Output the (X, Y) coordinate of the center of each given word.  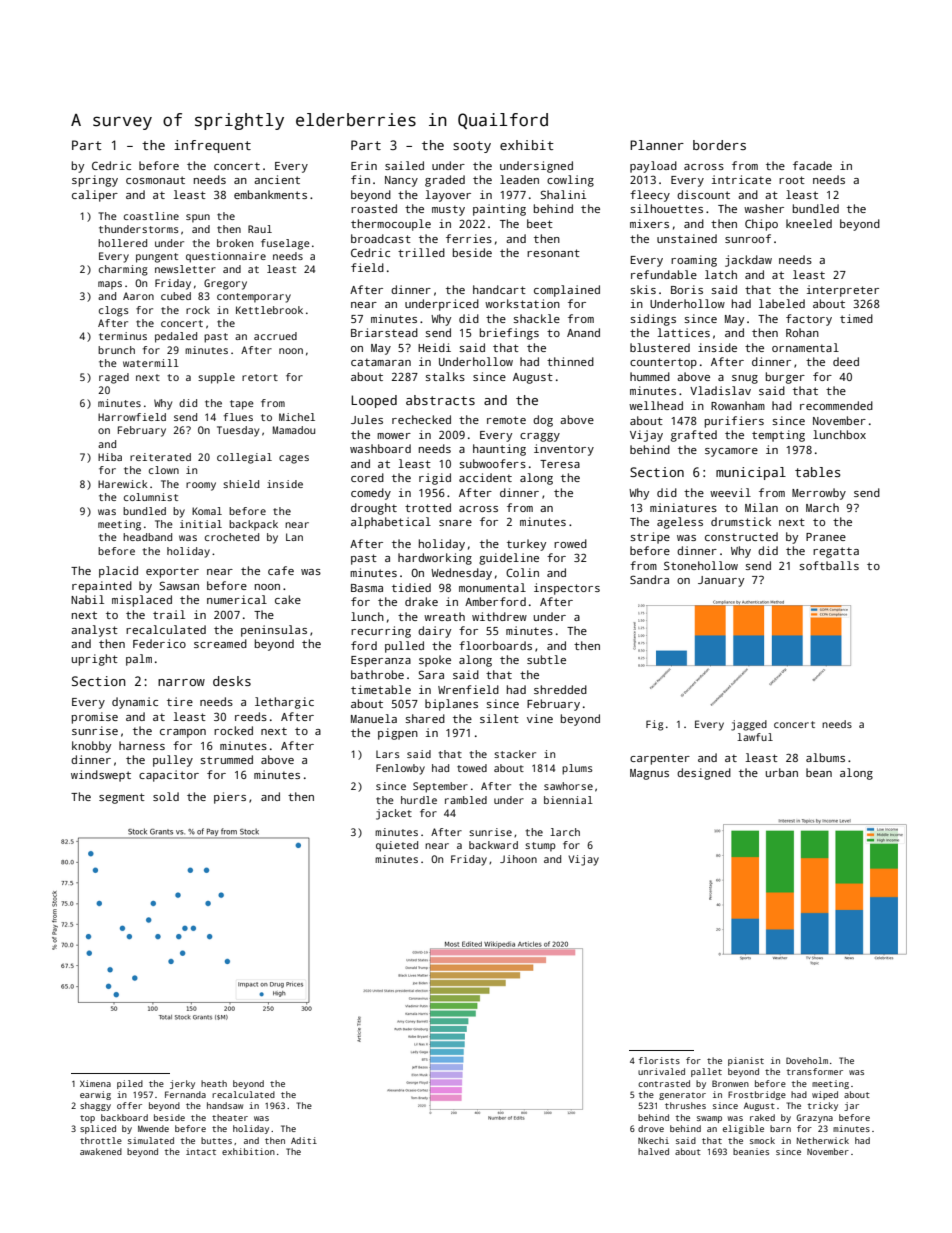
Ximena (95, 1083)
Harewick (123, 484)
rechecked (421, 419)
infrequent (212, 146)
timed (856, 318)
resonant (553, 253)
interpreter (843, 291)
